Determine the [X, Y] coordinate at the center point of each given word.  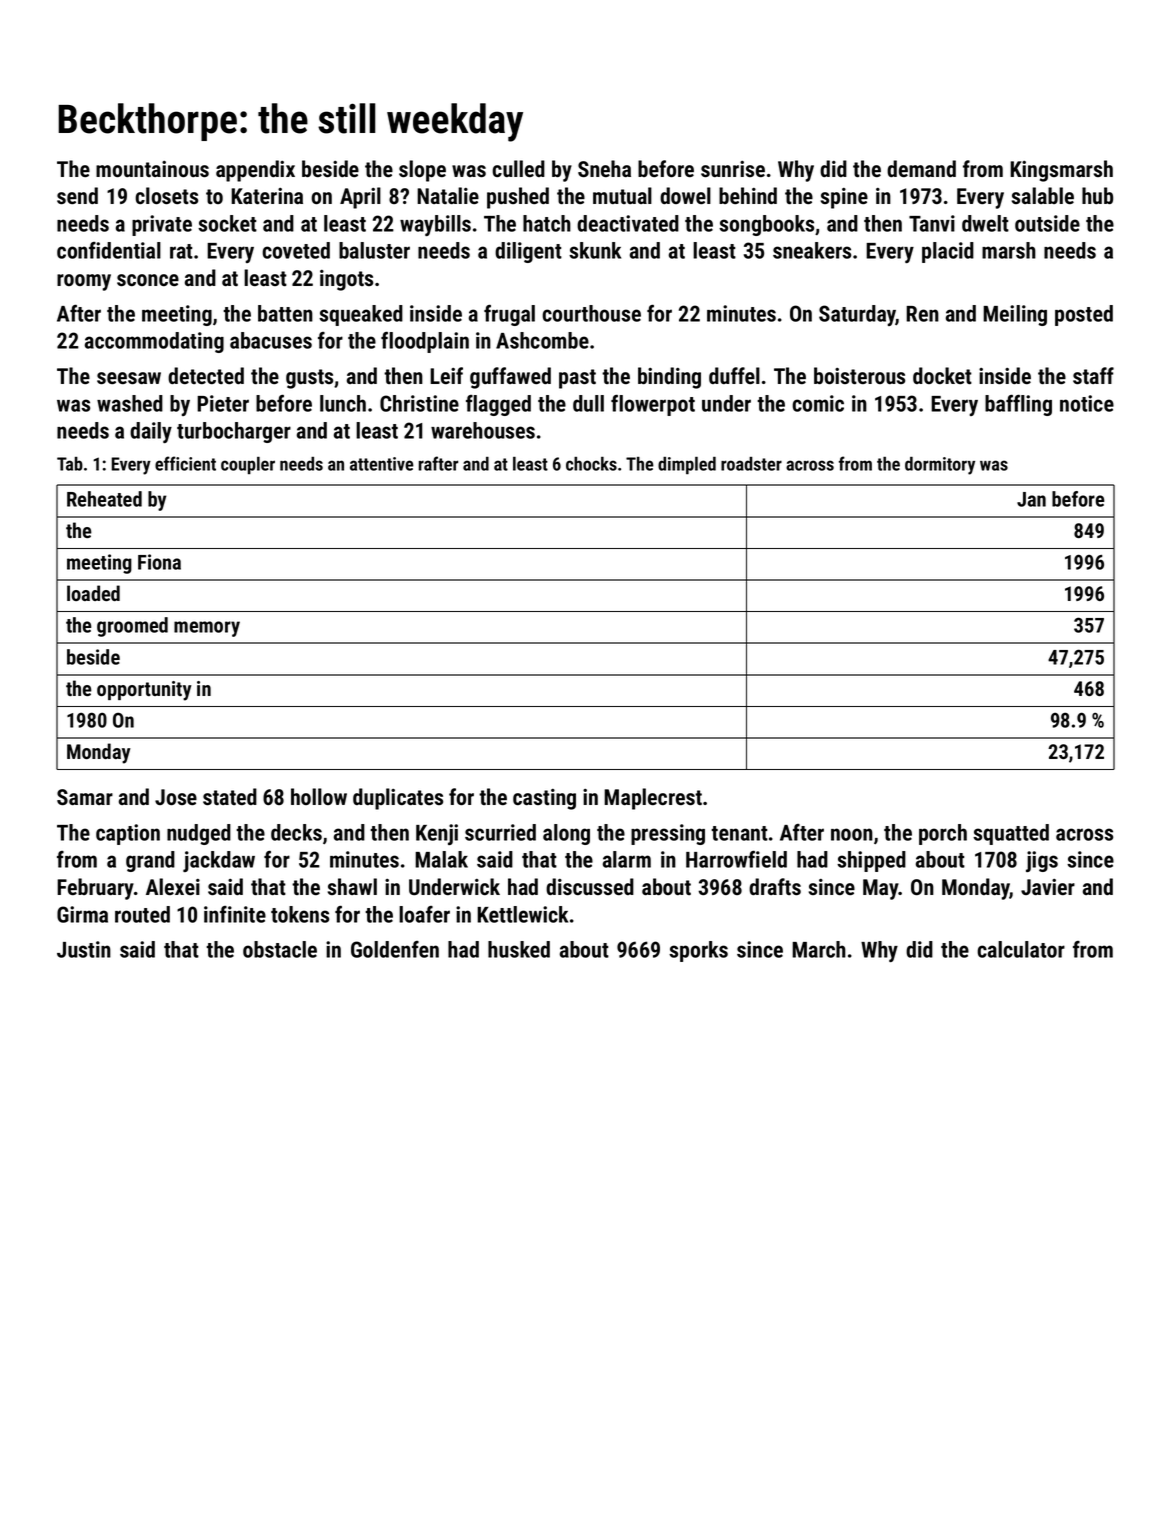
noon [852, 834]
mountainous [152, 169]
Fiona [159, 562]
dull [588, 403]
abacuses [271, 340]
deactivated [628, 223]
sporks [698, 951]
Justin [84, 949]
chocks [591, 464]
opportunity [144, 691]
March [819, 949]
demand [921, 168]
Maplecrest [653, 799]
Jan [1031, 499]
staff [1093, 376]
